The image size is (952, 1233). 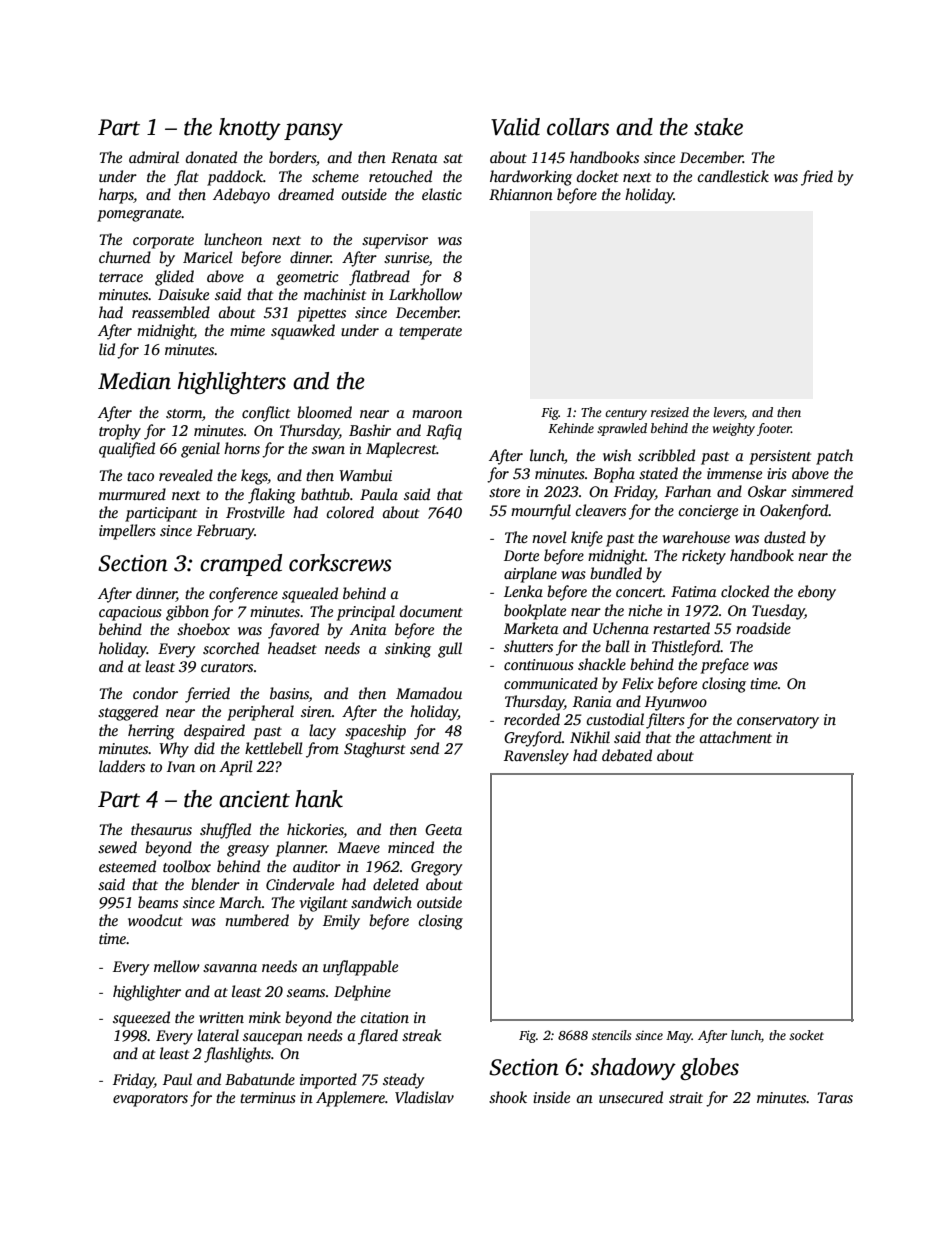 I want to click on Taras, so click(x=835, y=1097).
